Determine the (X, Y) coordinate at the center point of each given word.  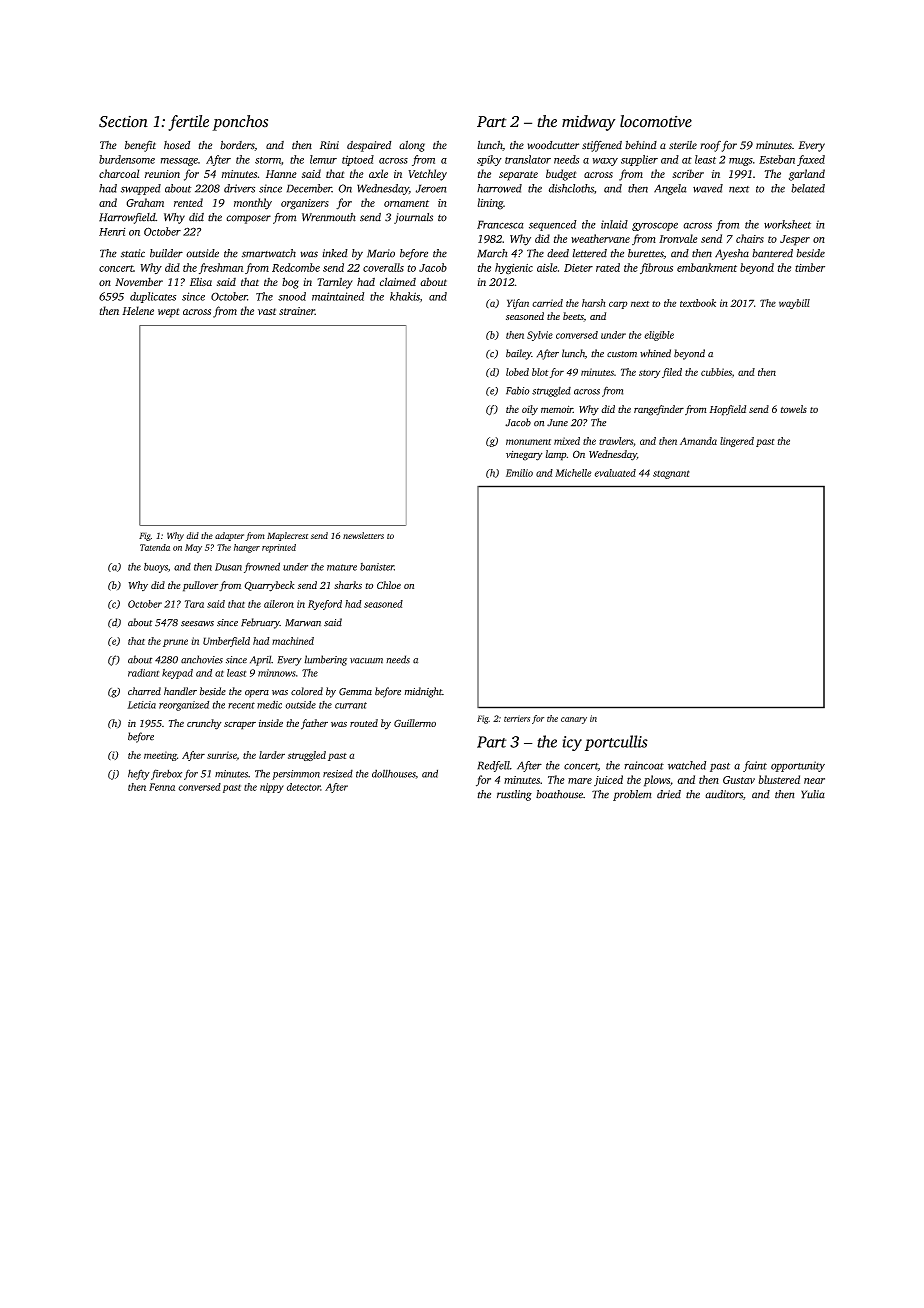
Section (123, 122)
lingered (737, 442)
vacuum (366, 661)
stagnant (671, 474)
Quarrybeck (269, 586)
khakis (405, 296)
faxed (811, 160)
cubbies (716, 372)
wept (168, 313)
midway (589, 123)
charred (144, 691)
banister (377, 567)
